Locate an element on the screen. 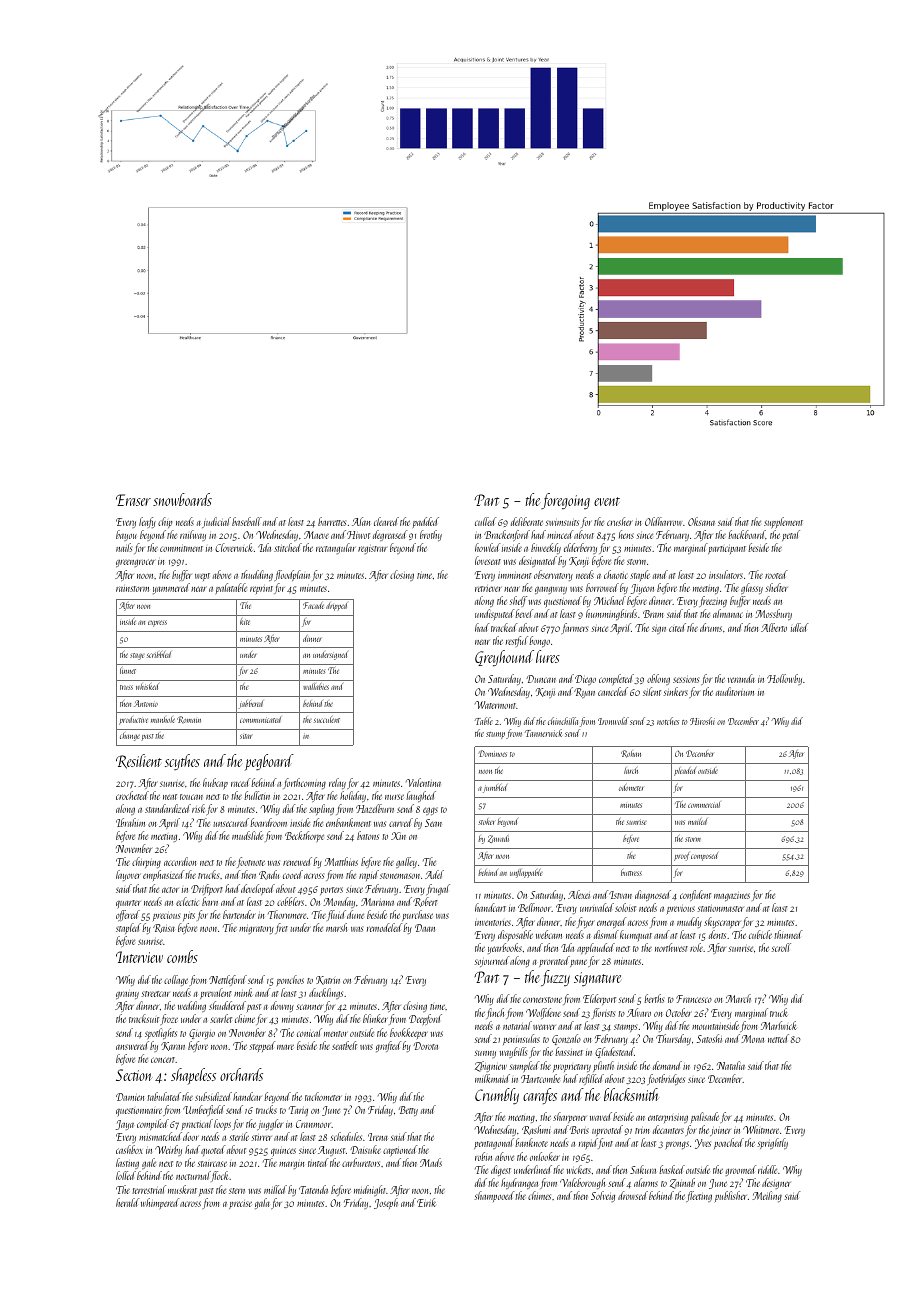 The image size is (924, 1308). lures is located at coordinates (548, 656).
